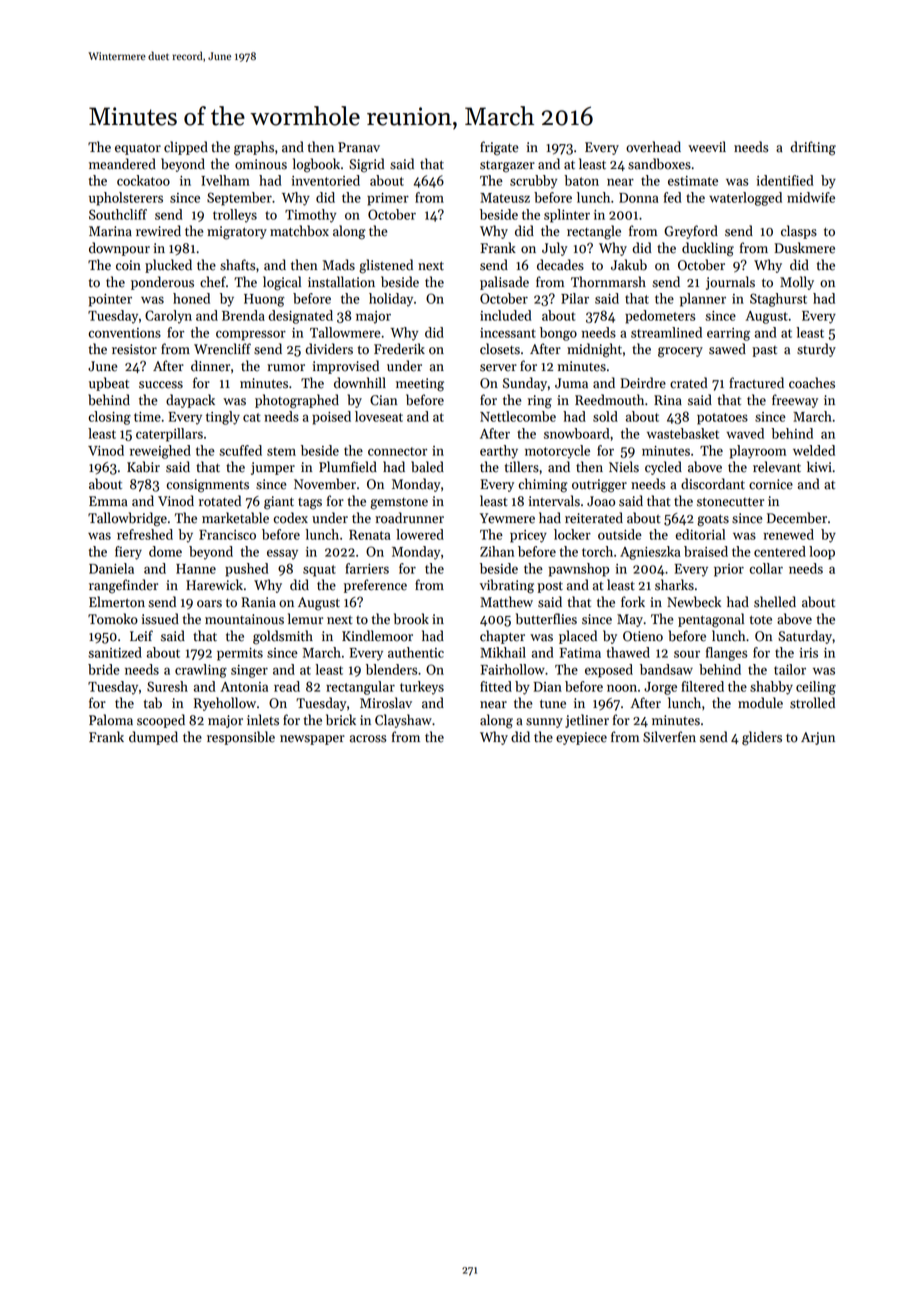 The width and height of the screenshot is (924, 1308). Describe the element at coordinates (258, 602) in the screenshot. I see `Rania` at that location.
